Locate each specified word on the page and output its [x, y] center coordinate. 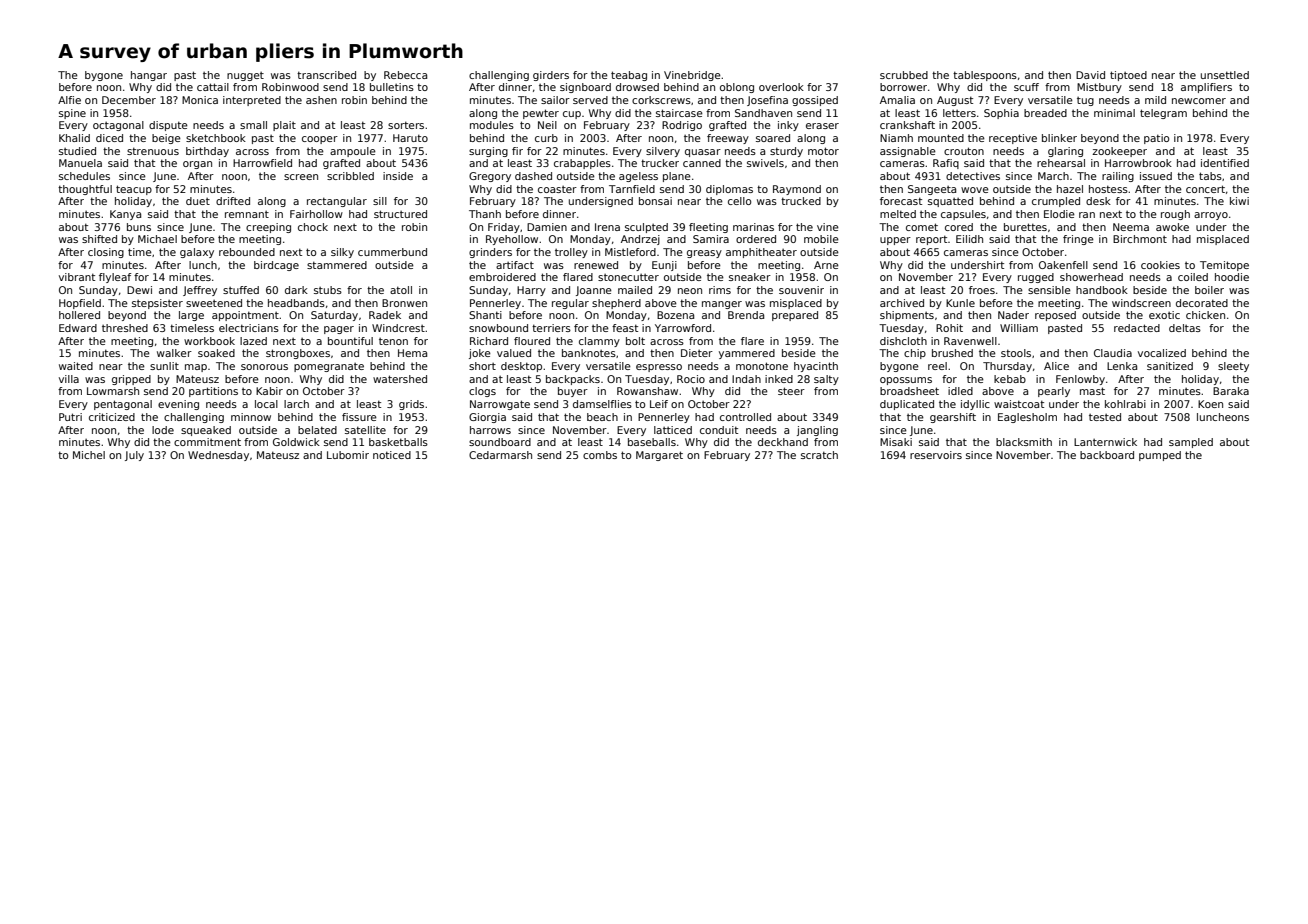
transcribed [326, 75]
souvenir [801, 290]
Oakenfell [1063, 265]
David [1090, 75]
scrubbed [904, 75]
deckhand [783, 442]
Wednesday [218, 456]
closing [106, 253]
